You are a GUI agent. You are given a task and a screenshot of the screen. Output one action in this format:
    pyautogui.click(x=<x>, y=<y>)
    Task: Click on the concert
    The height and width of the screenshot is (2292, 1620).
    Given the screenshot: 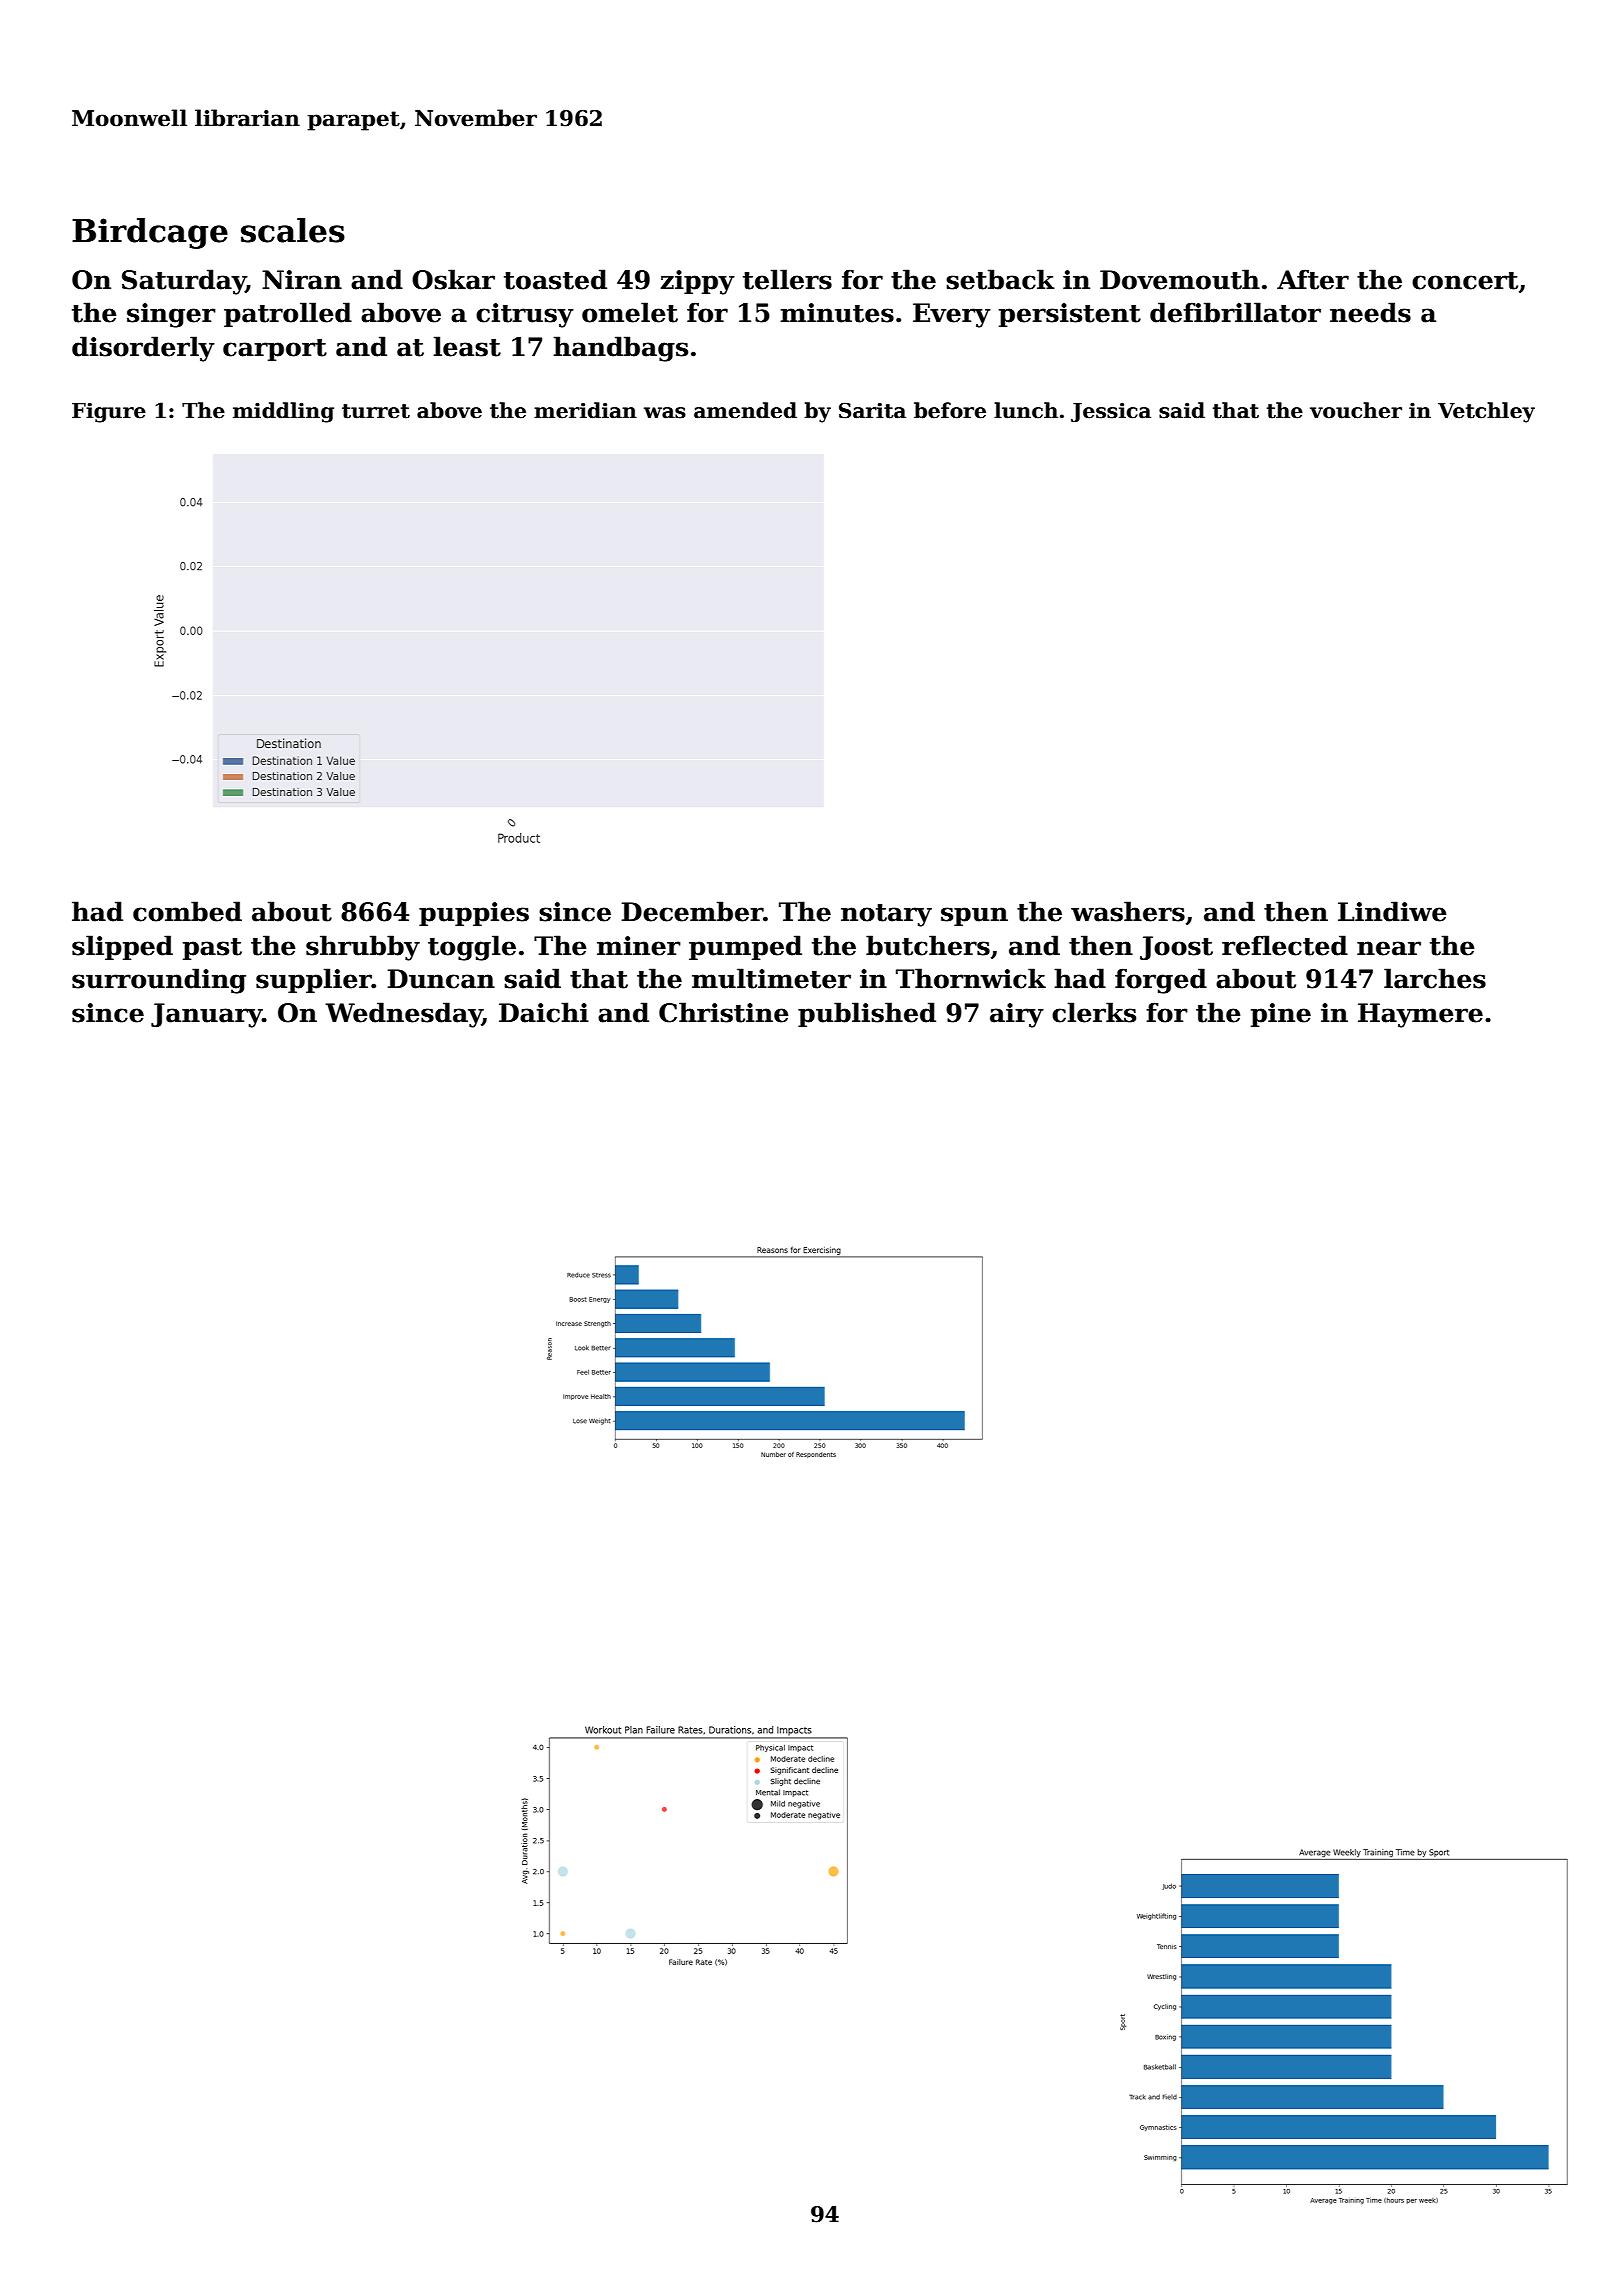 What is the action you would take?
    pyautogui.click(x=1465, y=281)
